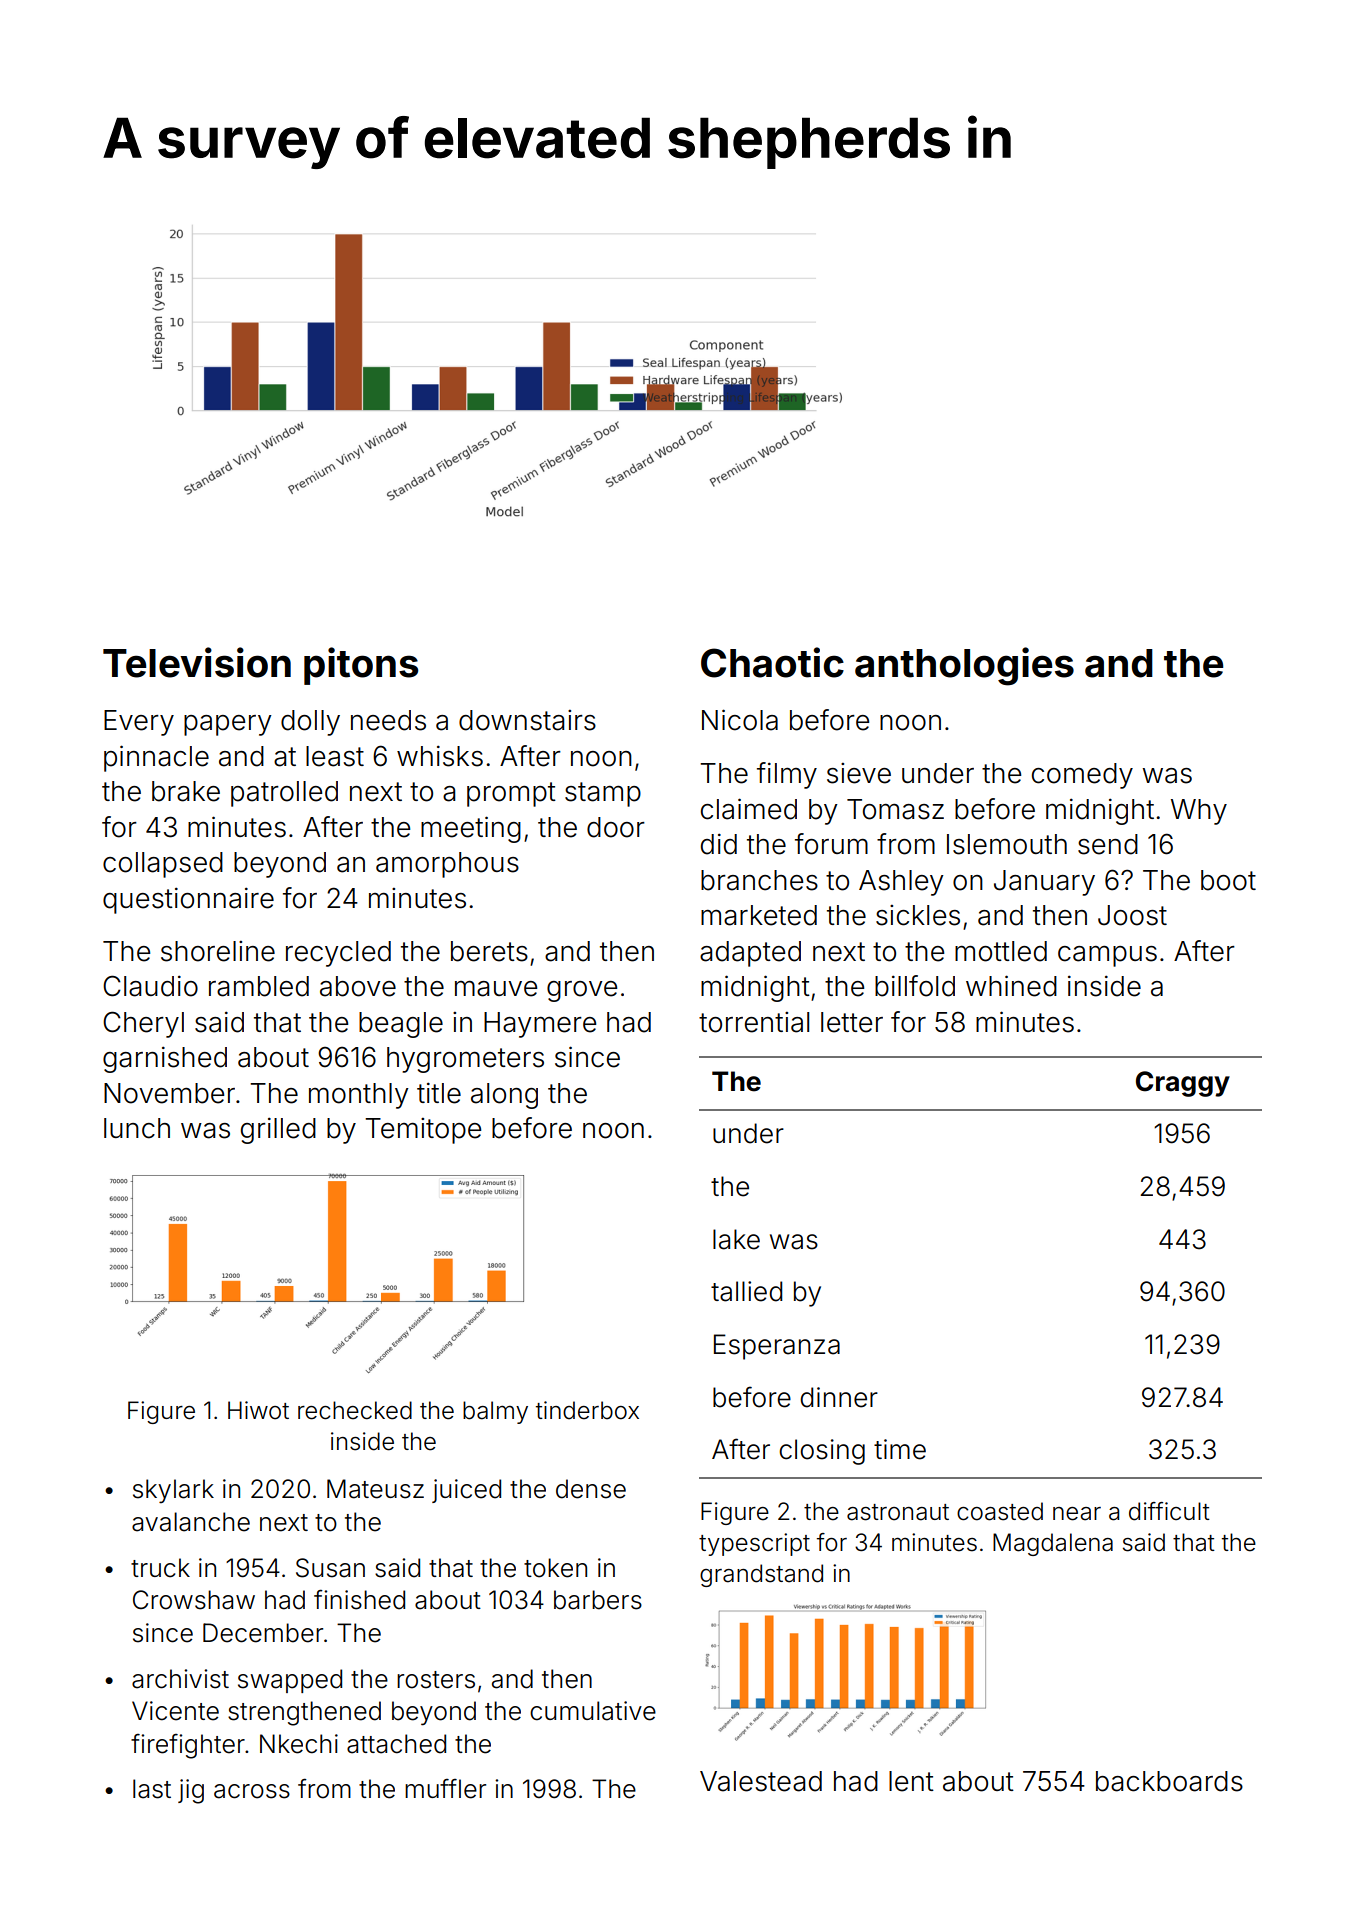 Image resolution: width=1364 pixels, height=1928 pixels. I want to click on muffler, so click(445, 1789).
